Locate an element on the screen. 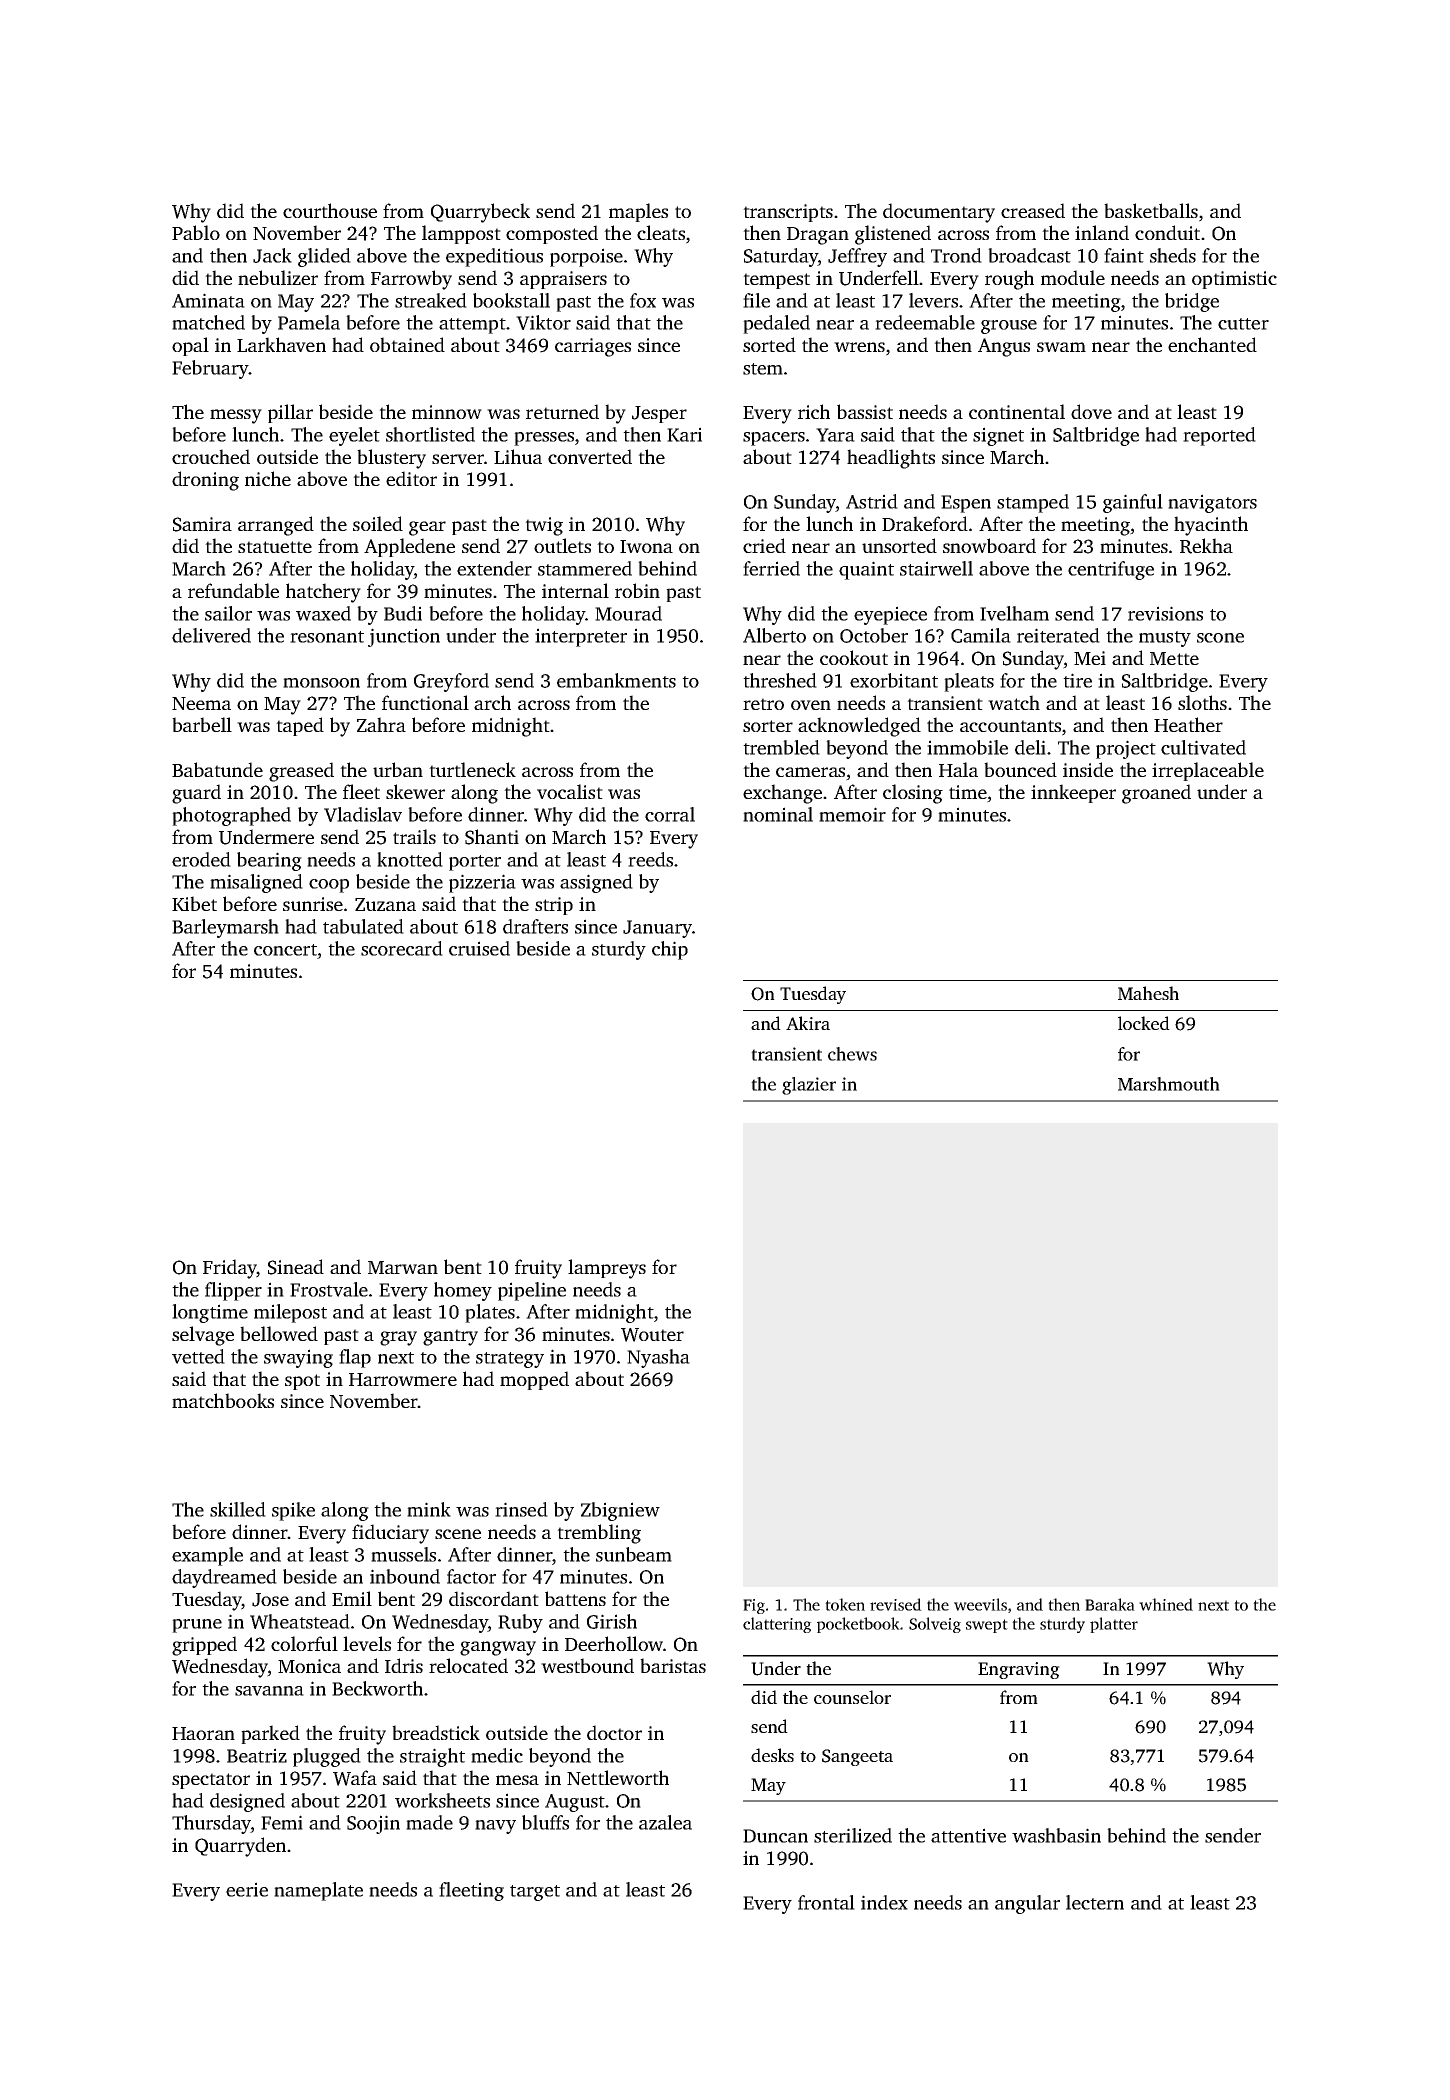 This screenshot has height=2100, width=1450. Baraka is located at coordinates (1110, 1604).
